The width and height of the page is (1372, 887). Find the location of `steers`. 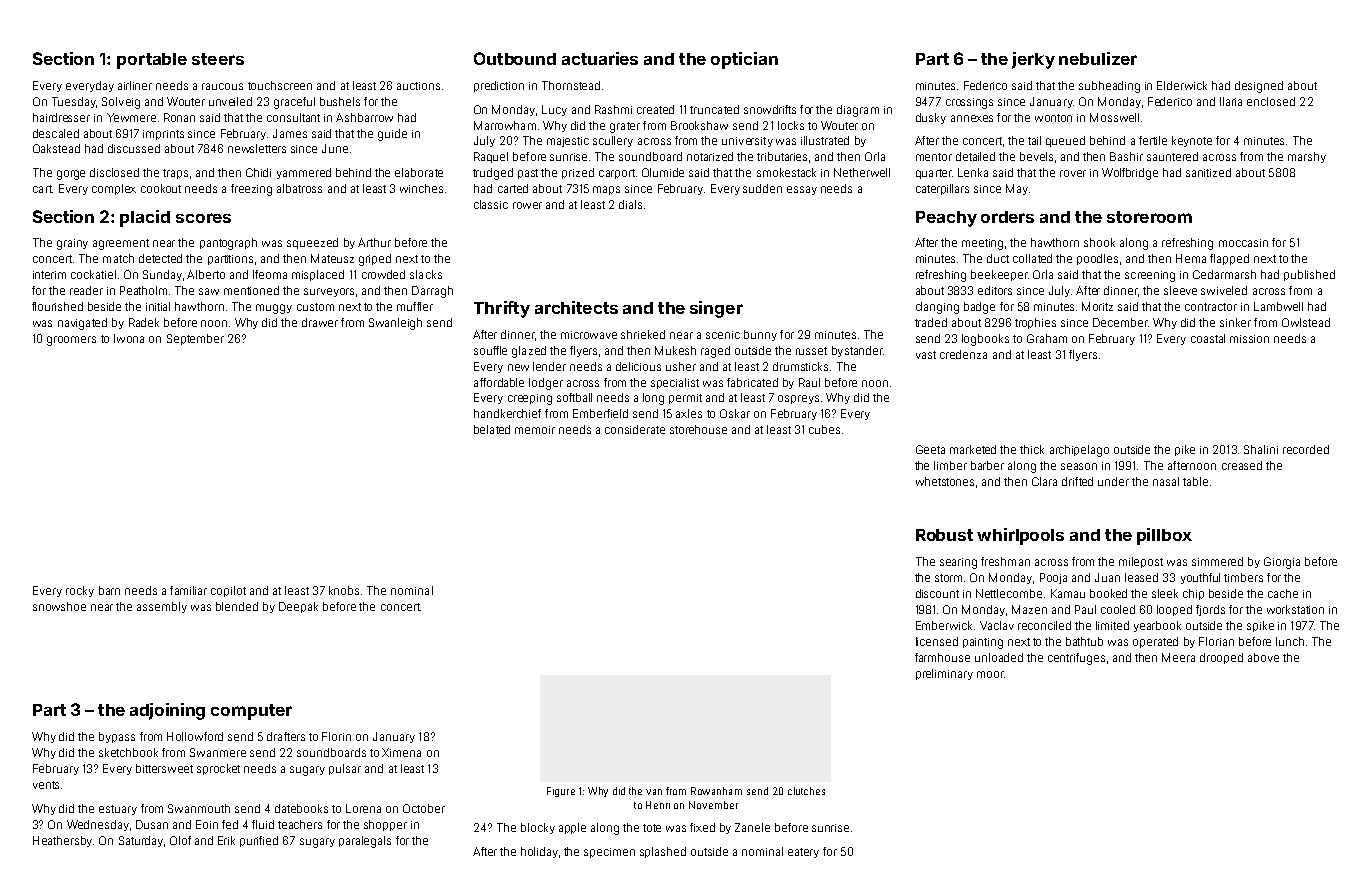

steers is located at coordinates (218, 59).
